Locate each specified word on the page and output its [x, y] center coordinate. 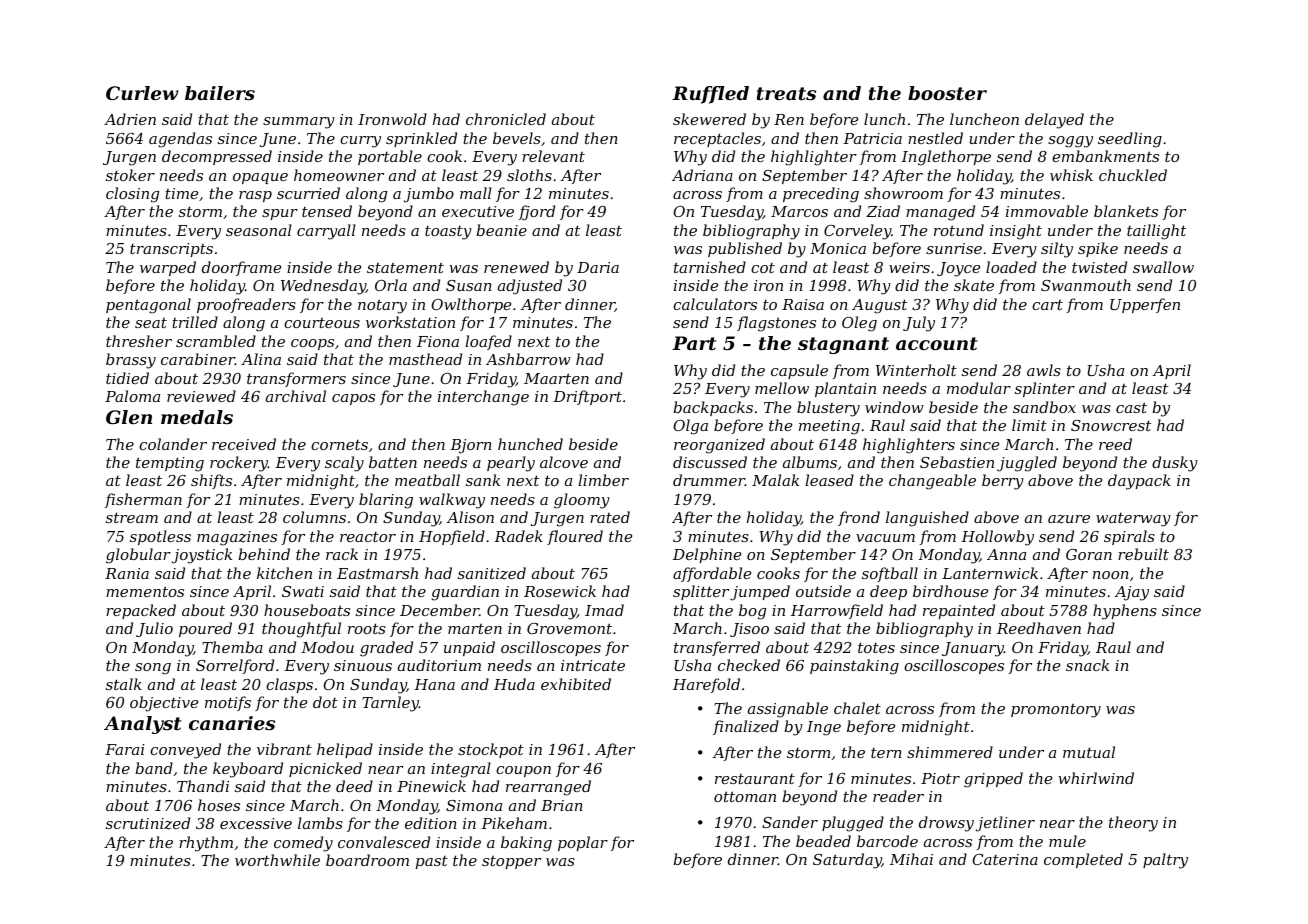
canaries [232, 723]
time [181, 193]
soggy [1070, 142]
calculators [715, 304]
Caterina [1005, 859]
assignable [788, 710]
